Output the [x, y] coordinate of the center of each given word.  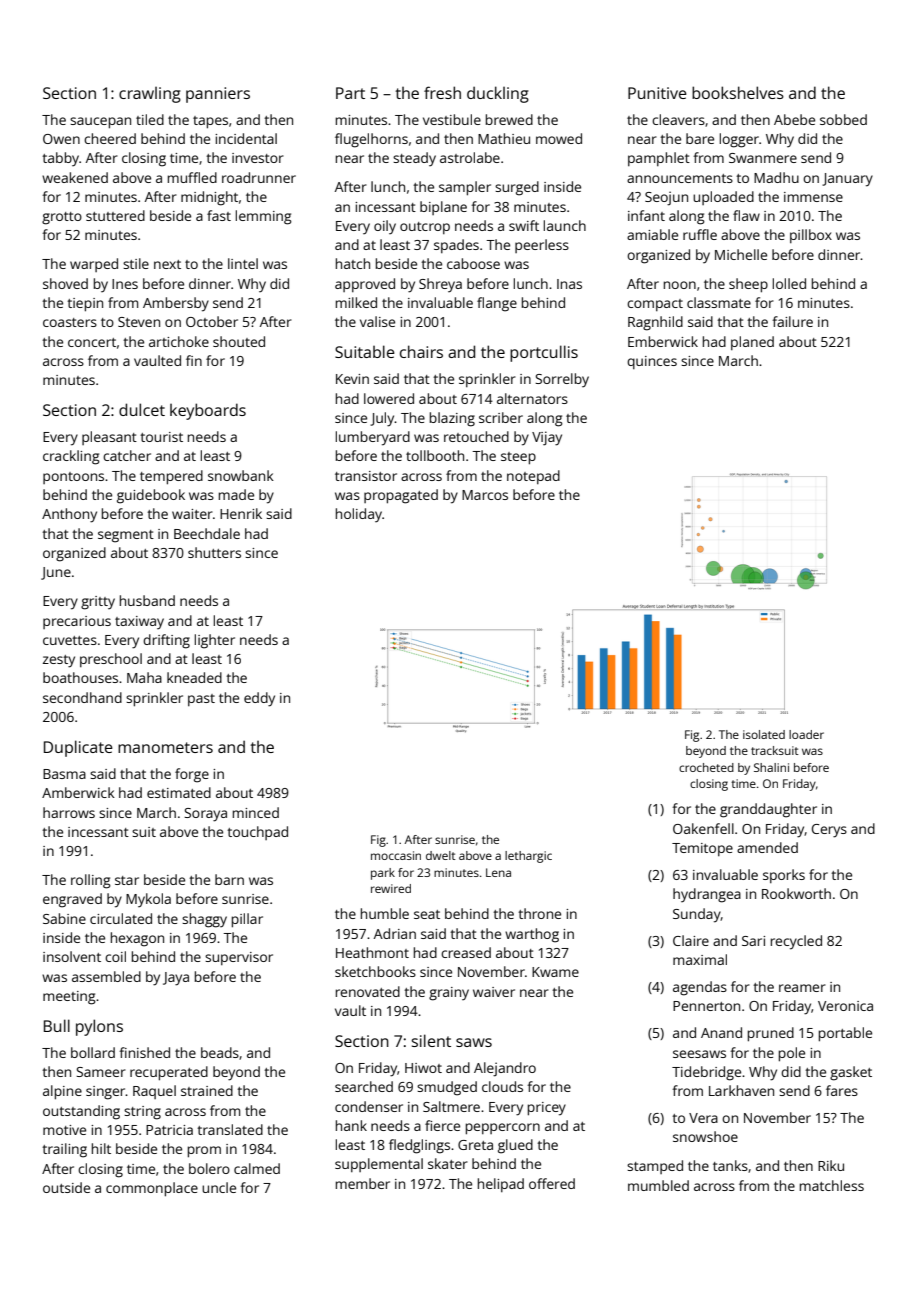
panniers [218, 95]
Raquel [154, 1092]
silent [431, 1040]
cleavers [678, 119]
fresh [442, 92]
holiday [359, 515]
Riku [831, 1165]
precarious [77, 622]
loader [806, 734]
